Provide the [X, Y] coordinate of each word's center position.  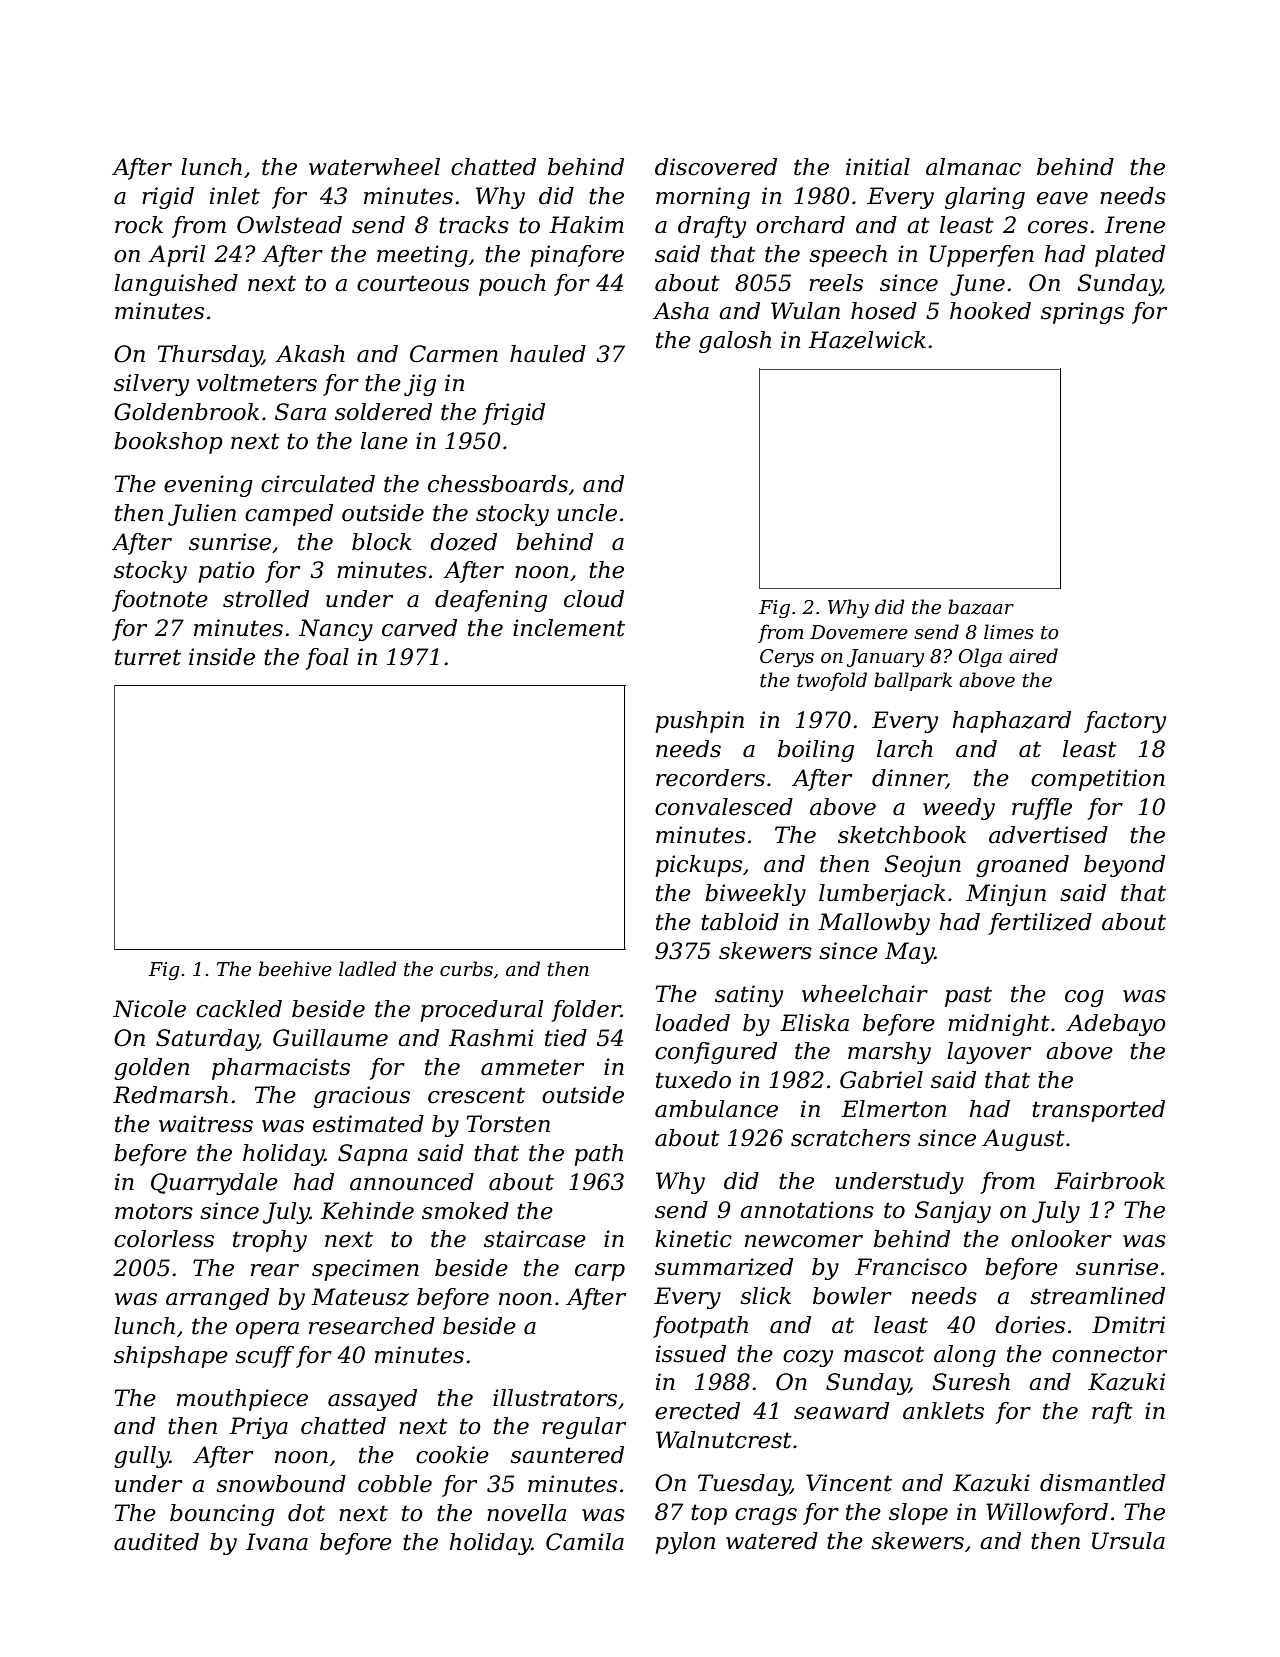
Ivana [277, 1542]
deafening [491, 601]
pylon [685, 1543]
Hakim [586, 225]
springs [1082, 313]
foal [327, 659]
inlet [235, 196]
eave [1062, 198]
